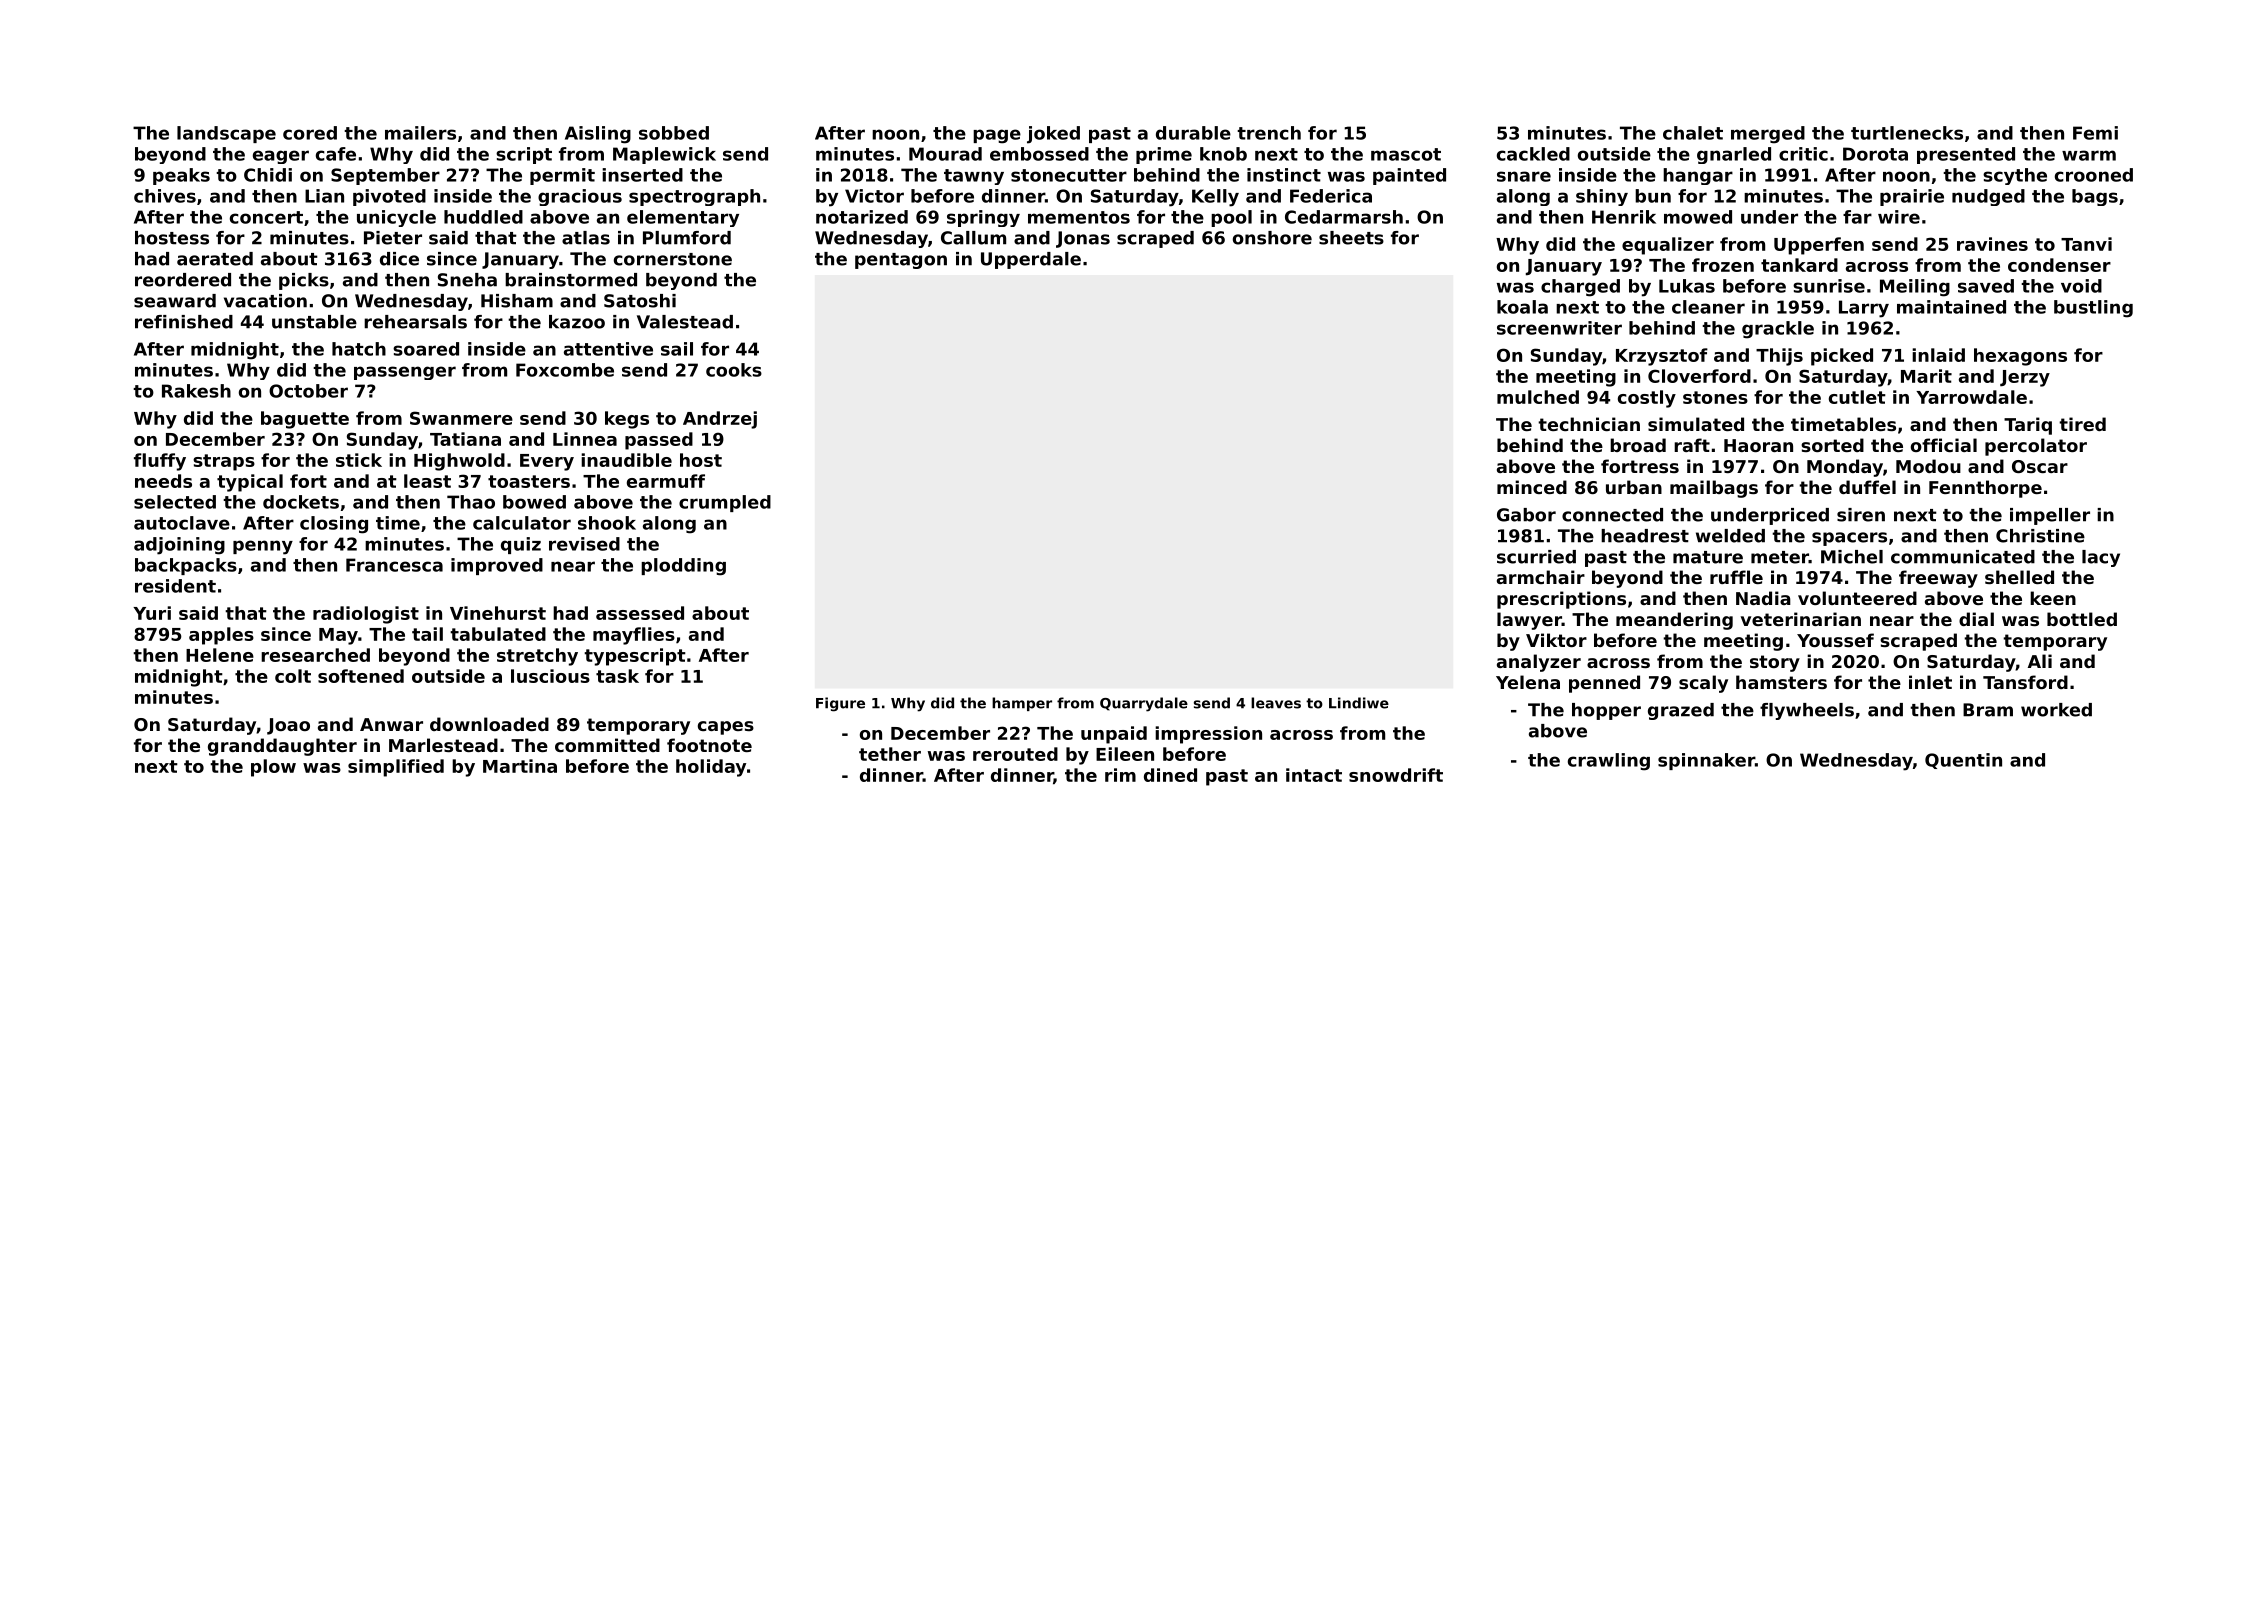 The width and height of the screenshot is (2268, 1604). Describe the element at coordinates (1015, 754) in the screenshot. I see `rerouted` at that location.
